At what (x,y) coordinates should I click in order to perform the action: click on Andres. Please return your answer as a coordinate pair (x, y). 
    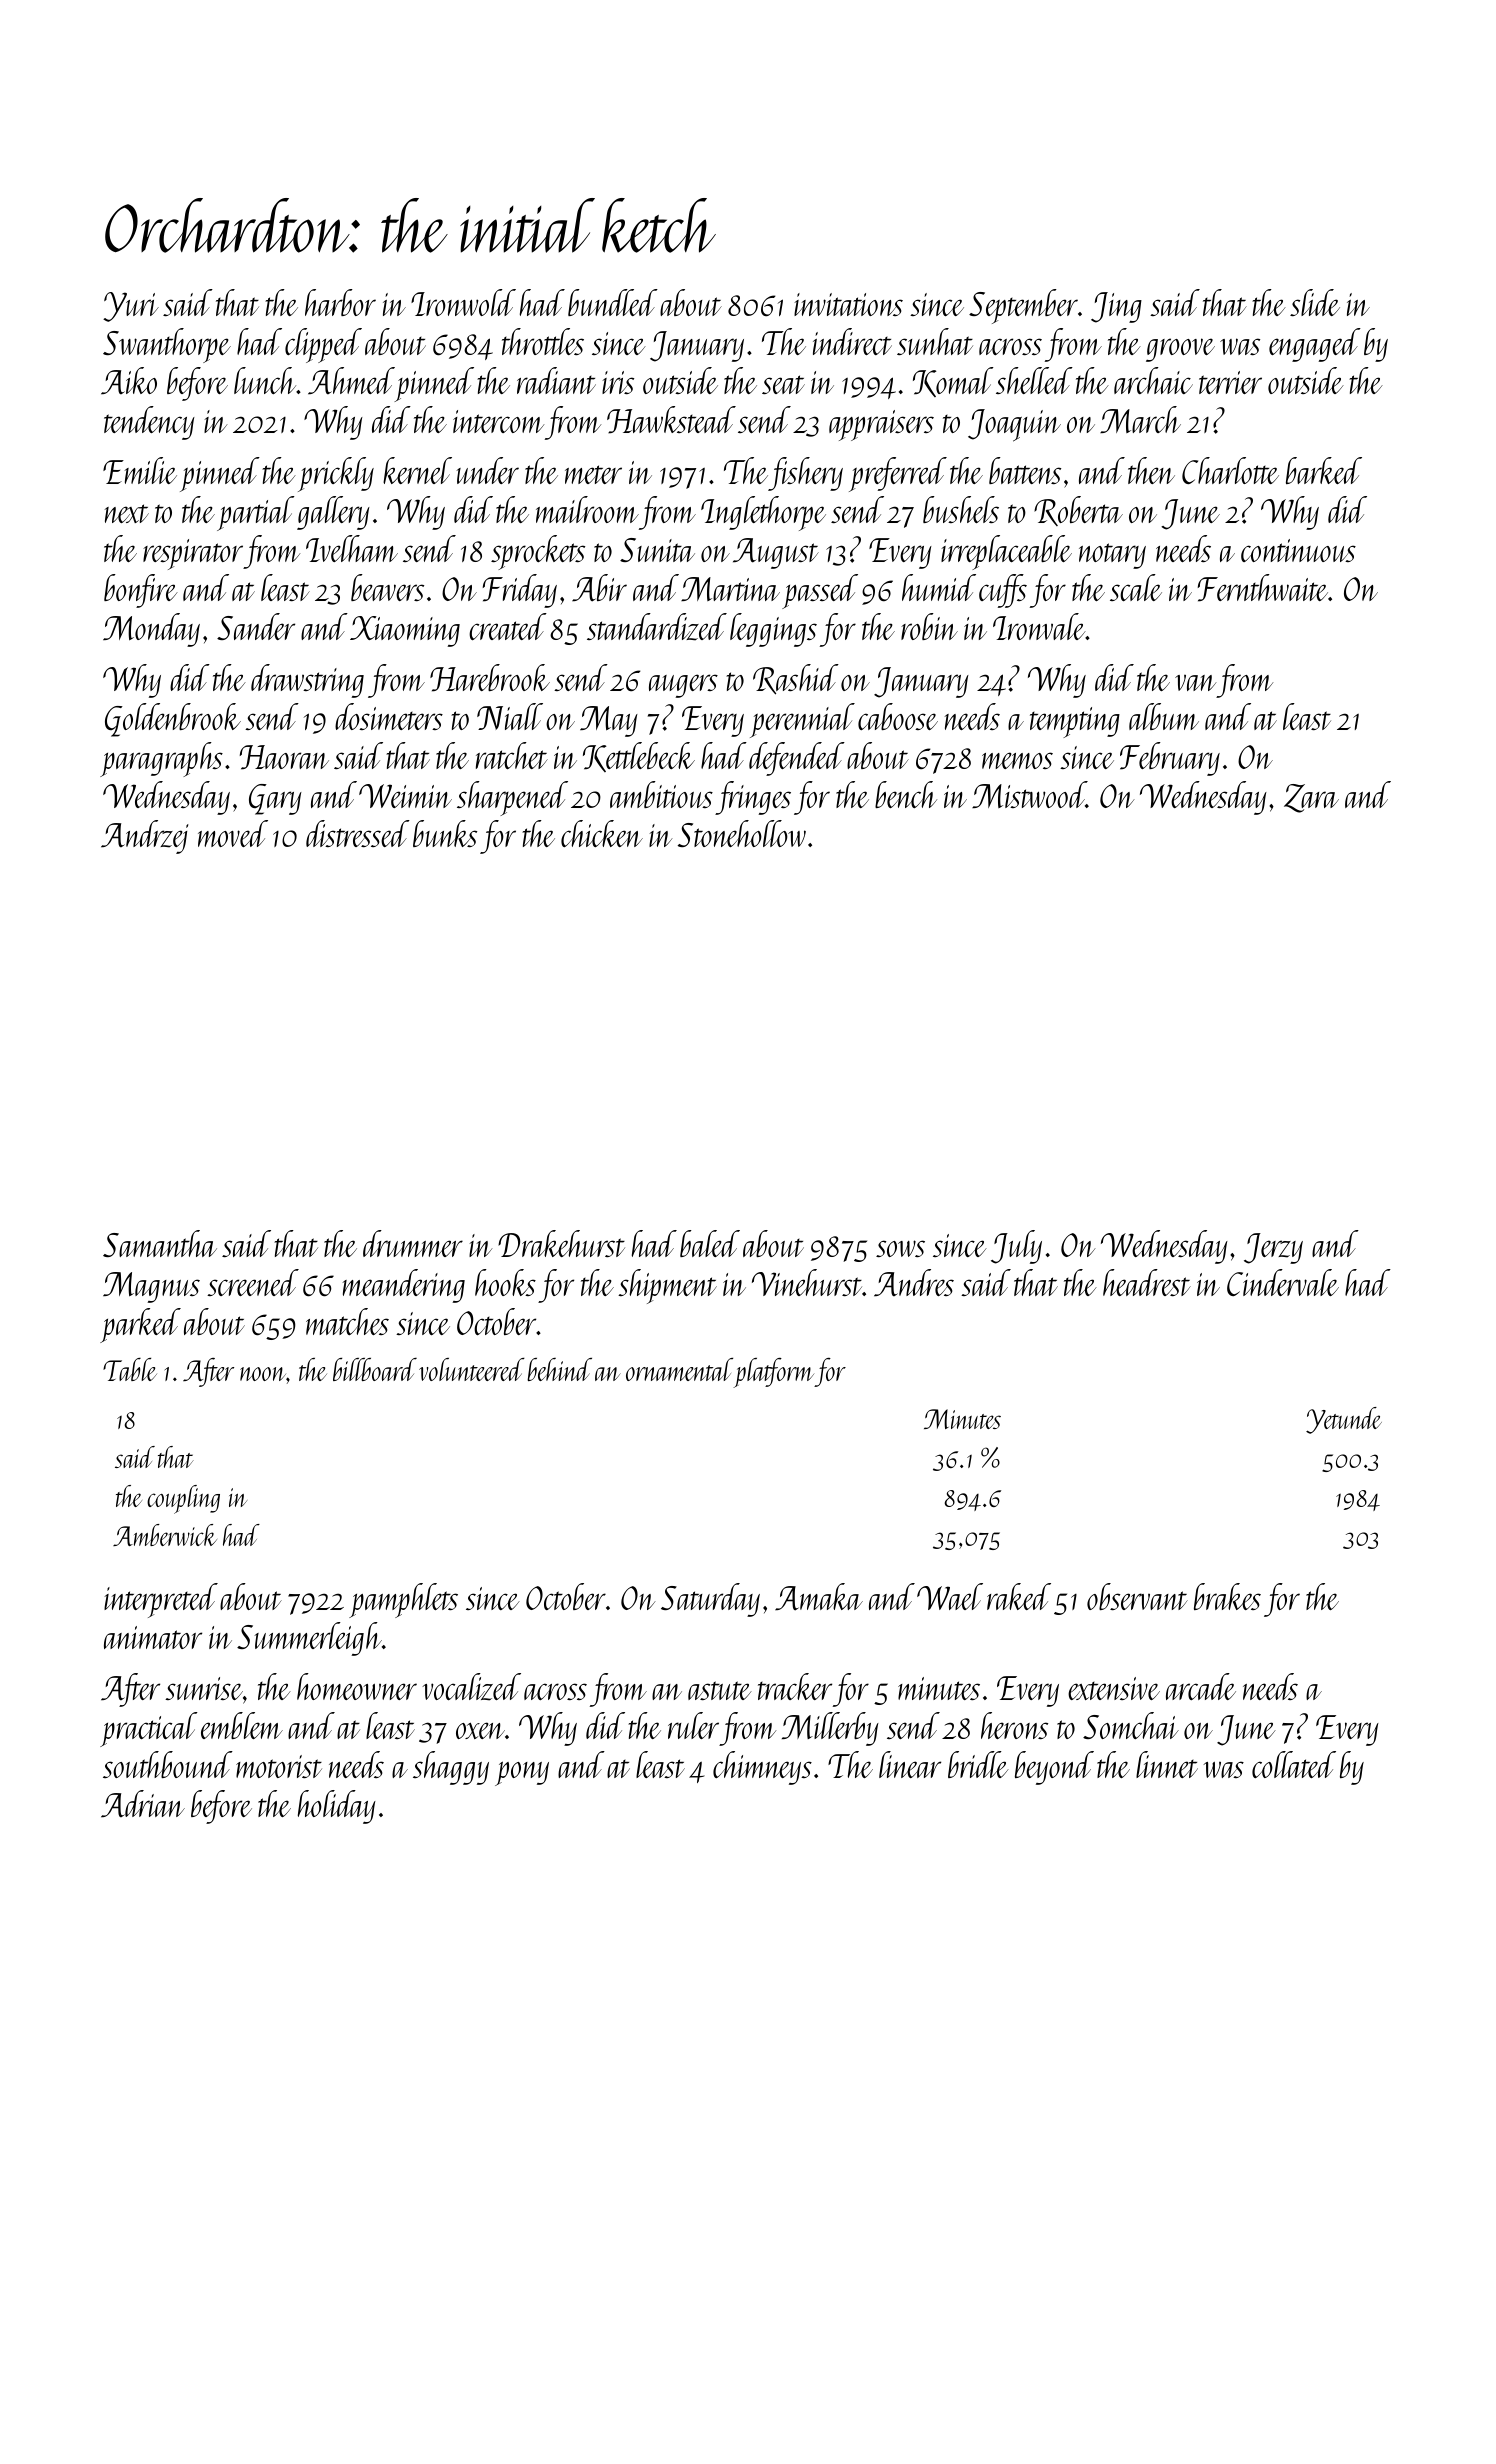
    Looking at the image, I should click on (914, 1283).
